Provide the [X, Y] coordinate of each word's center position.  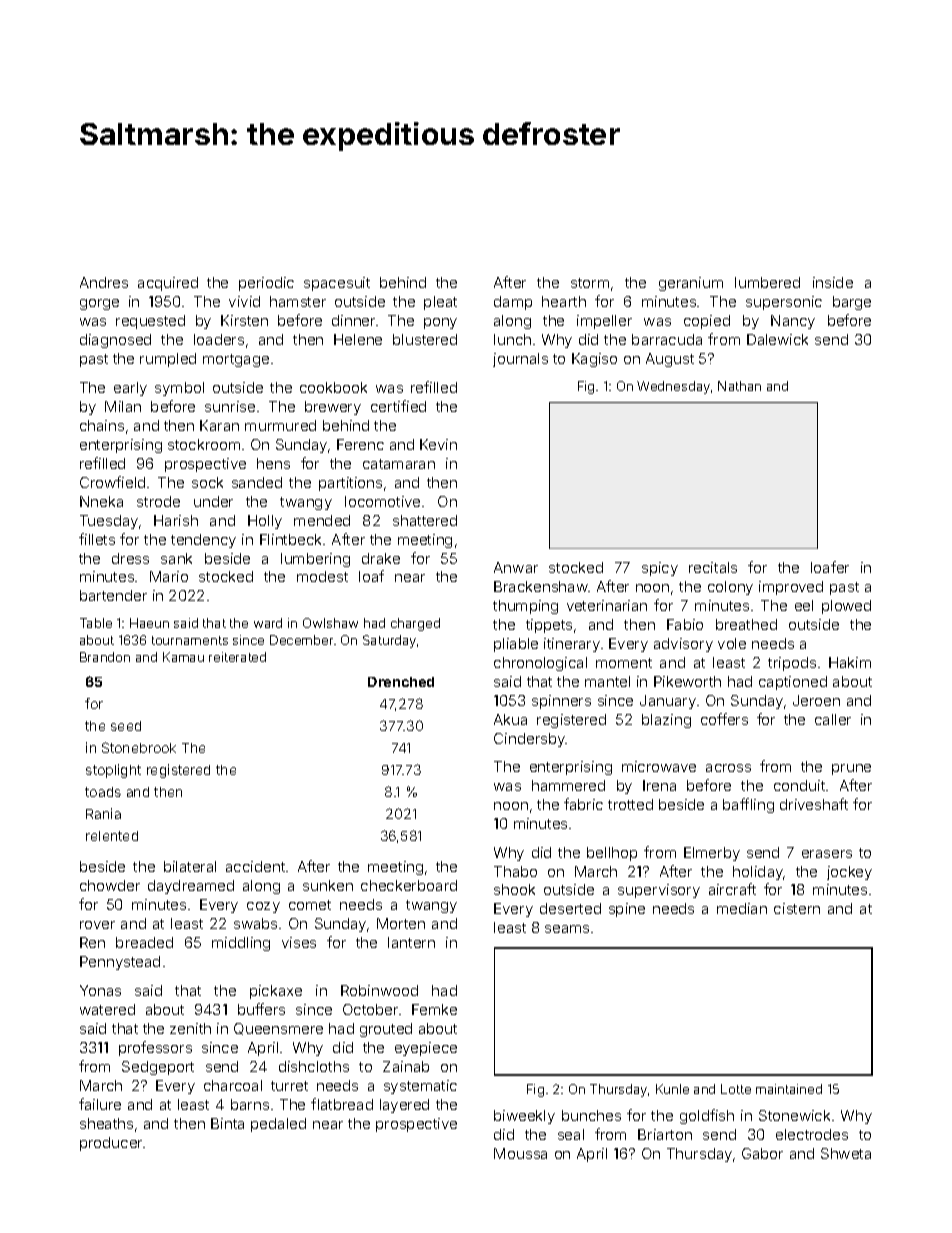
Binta [227, 1123]
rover [97, 925]
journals [520, 360]
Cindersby [530, 740]
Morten [401, 923]
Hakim [850, 662]
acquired [168, 284]
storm [590, 283]
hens [273, 463]
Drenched [401, 682]
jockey [849, 873]
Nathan [739, 386]
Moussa [520, 1153]
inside [833, 282]
